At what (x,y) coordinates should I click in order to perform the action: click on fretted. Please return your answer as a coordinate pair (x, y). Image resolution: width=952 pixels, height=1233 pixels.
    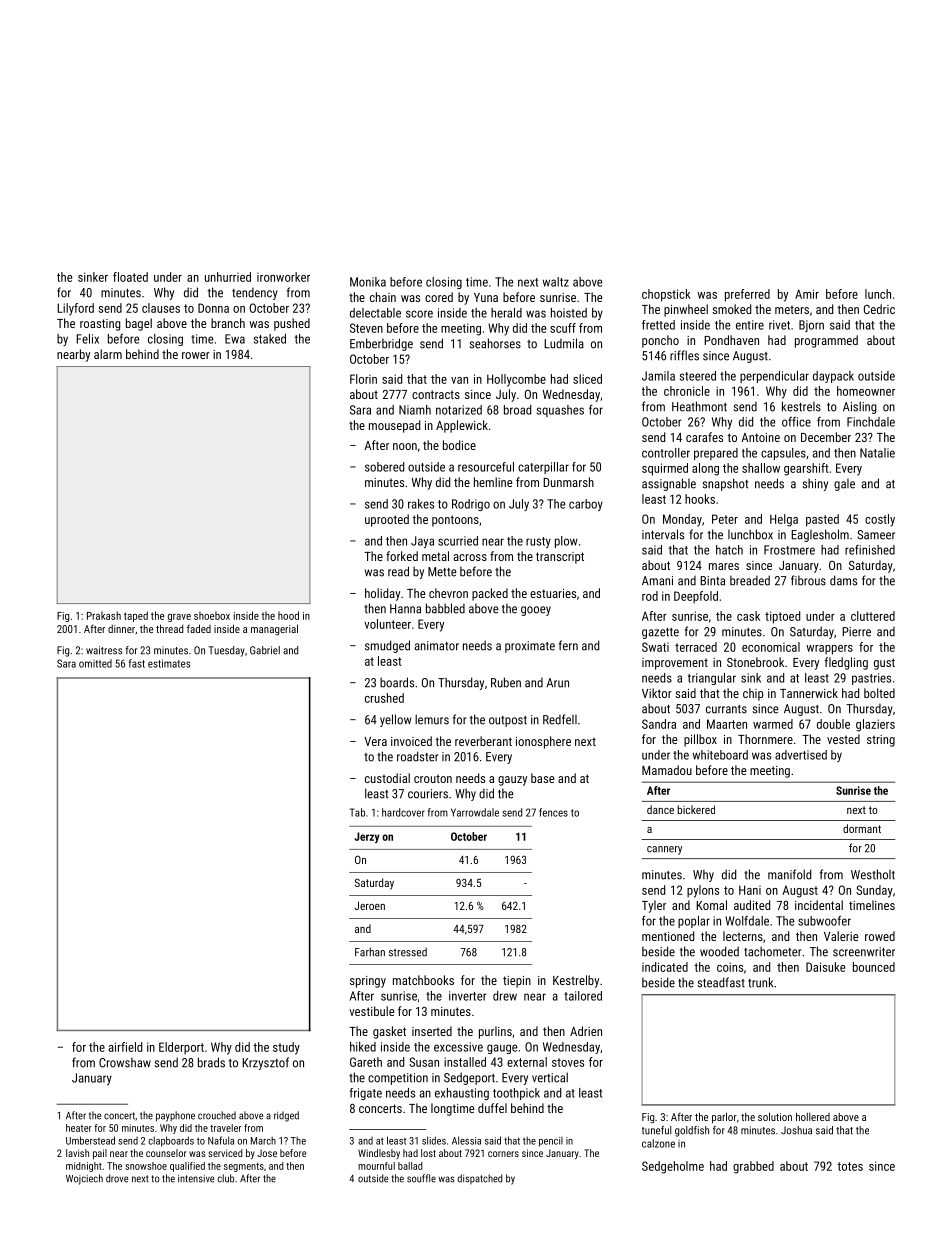
    Looking at the image, I should click on (658, 325).
